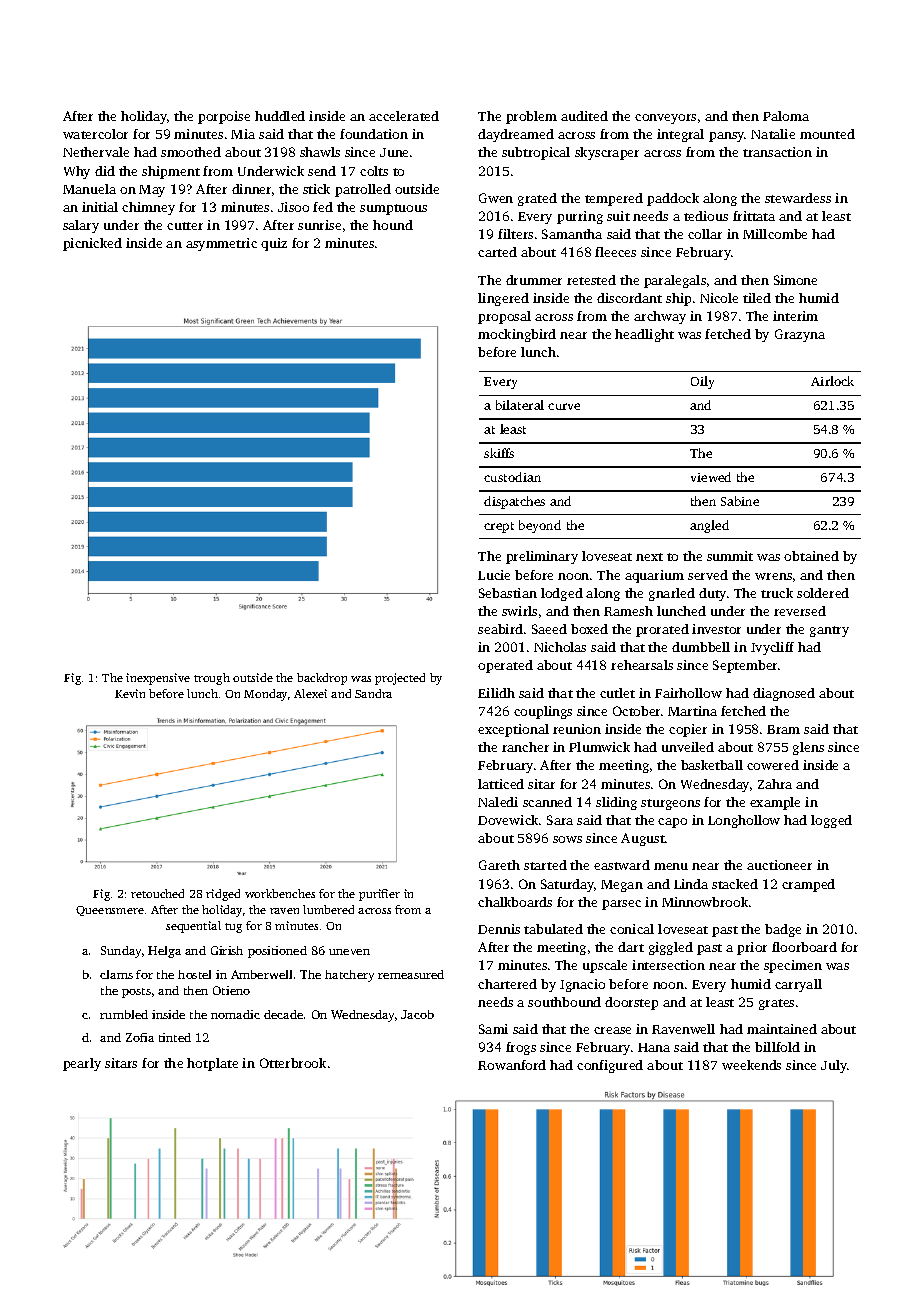 The width and height of the screenshot is (924, 1308). I want to click on dinner, so click(251, 189).
